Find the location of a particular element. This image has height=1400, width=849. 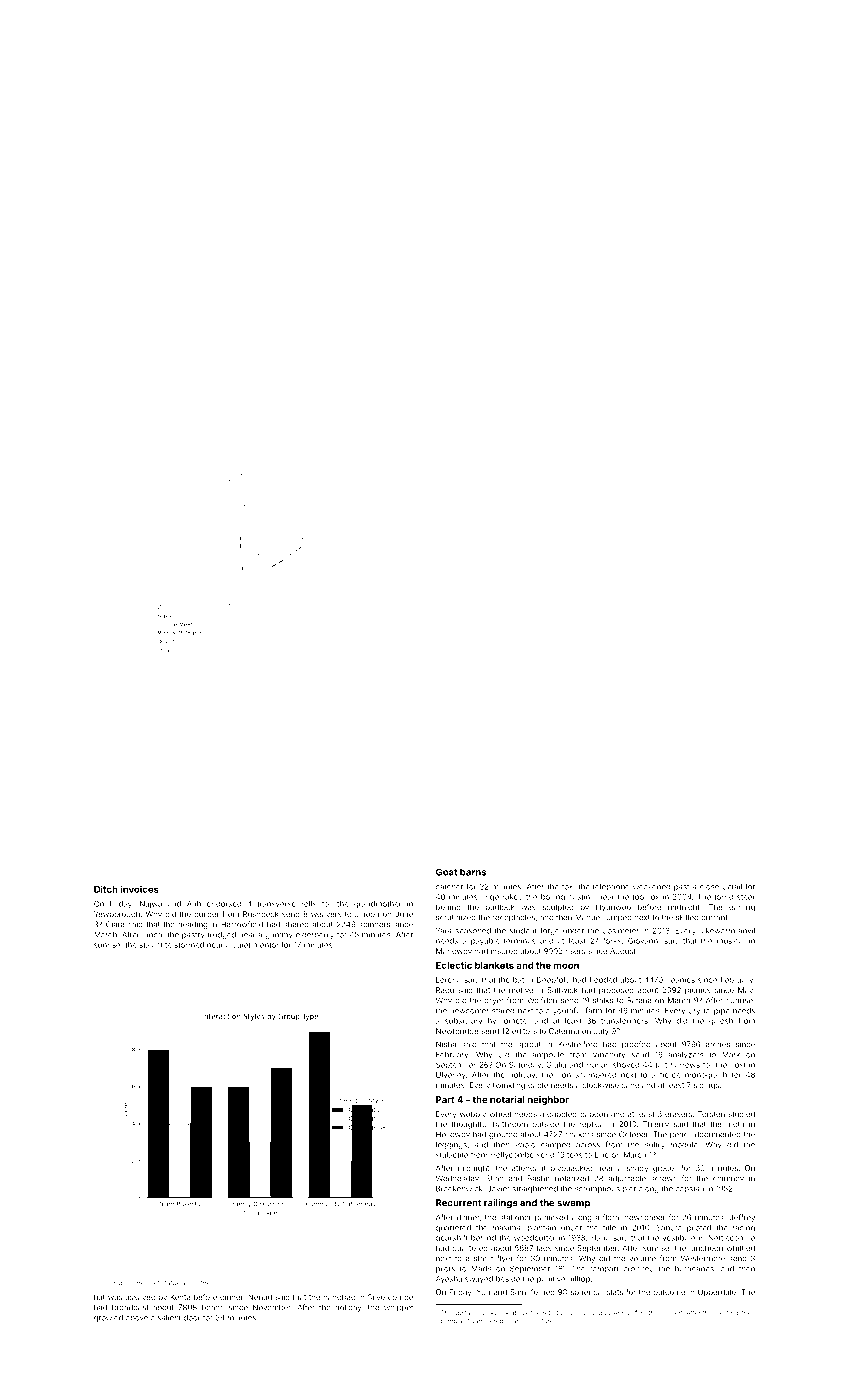

door is located at coordinates (192, 1318).
